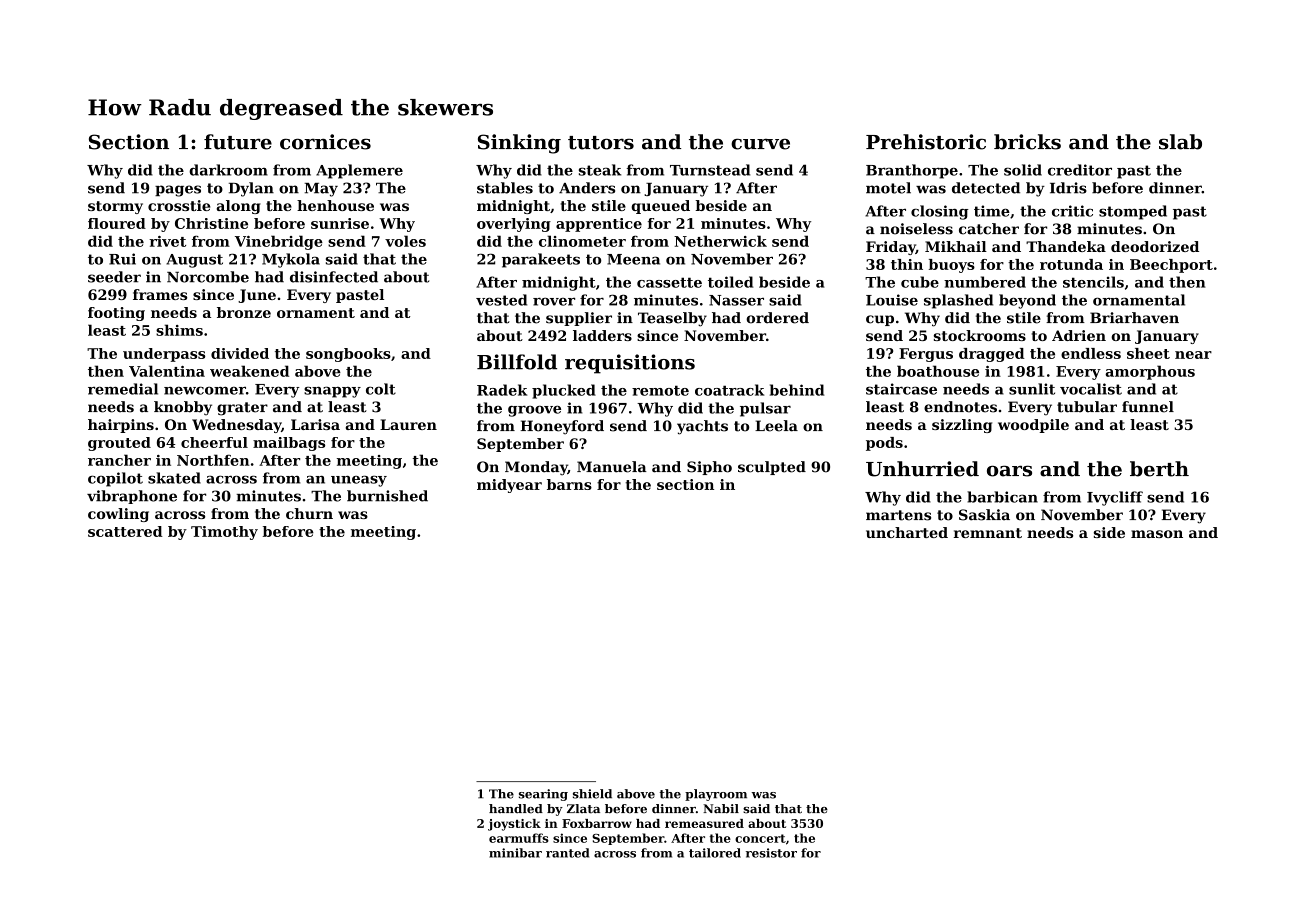 The image size is (1308, 924). Describe the element at coordinates (514, 825) in the document. I see `joystick` at that location.
